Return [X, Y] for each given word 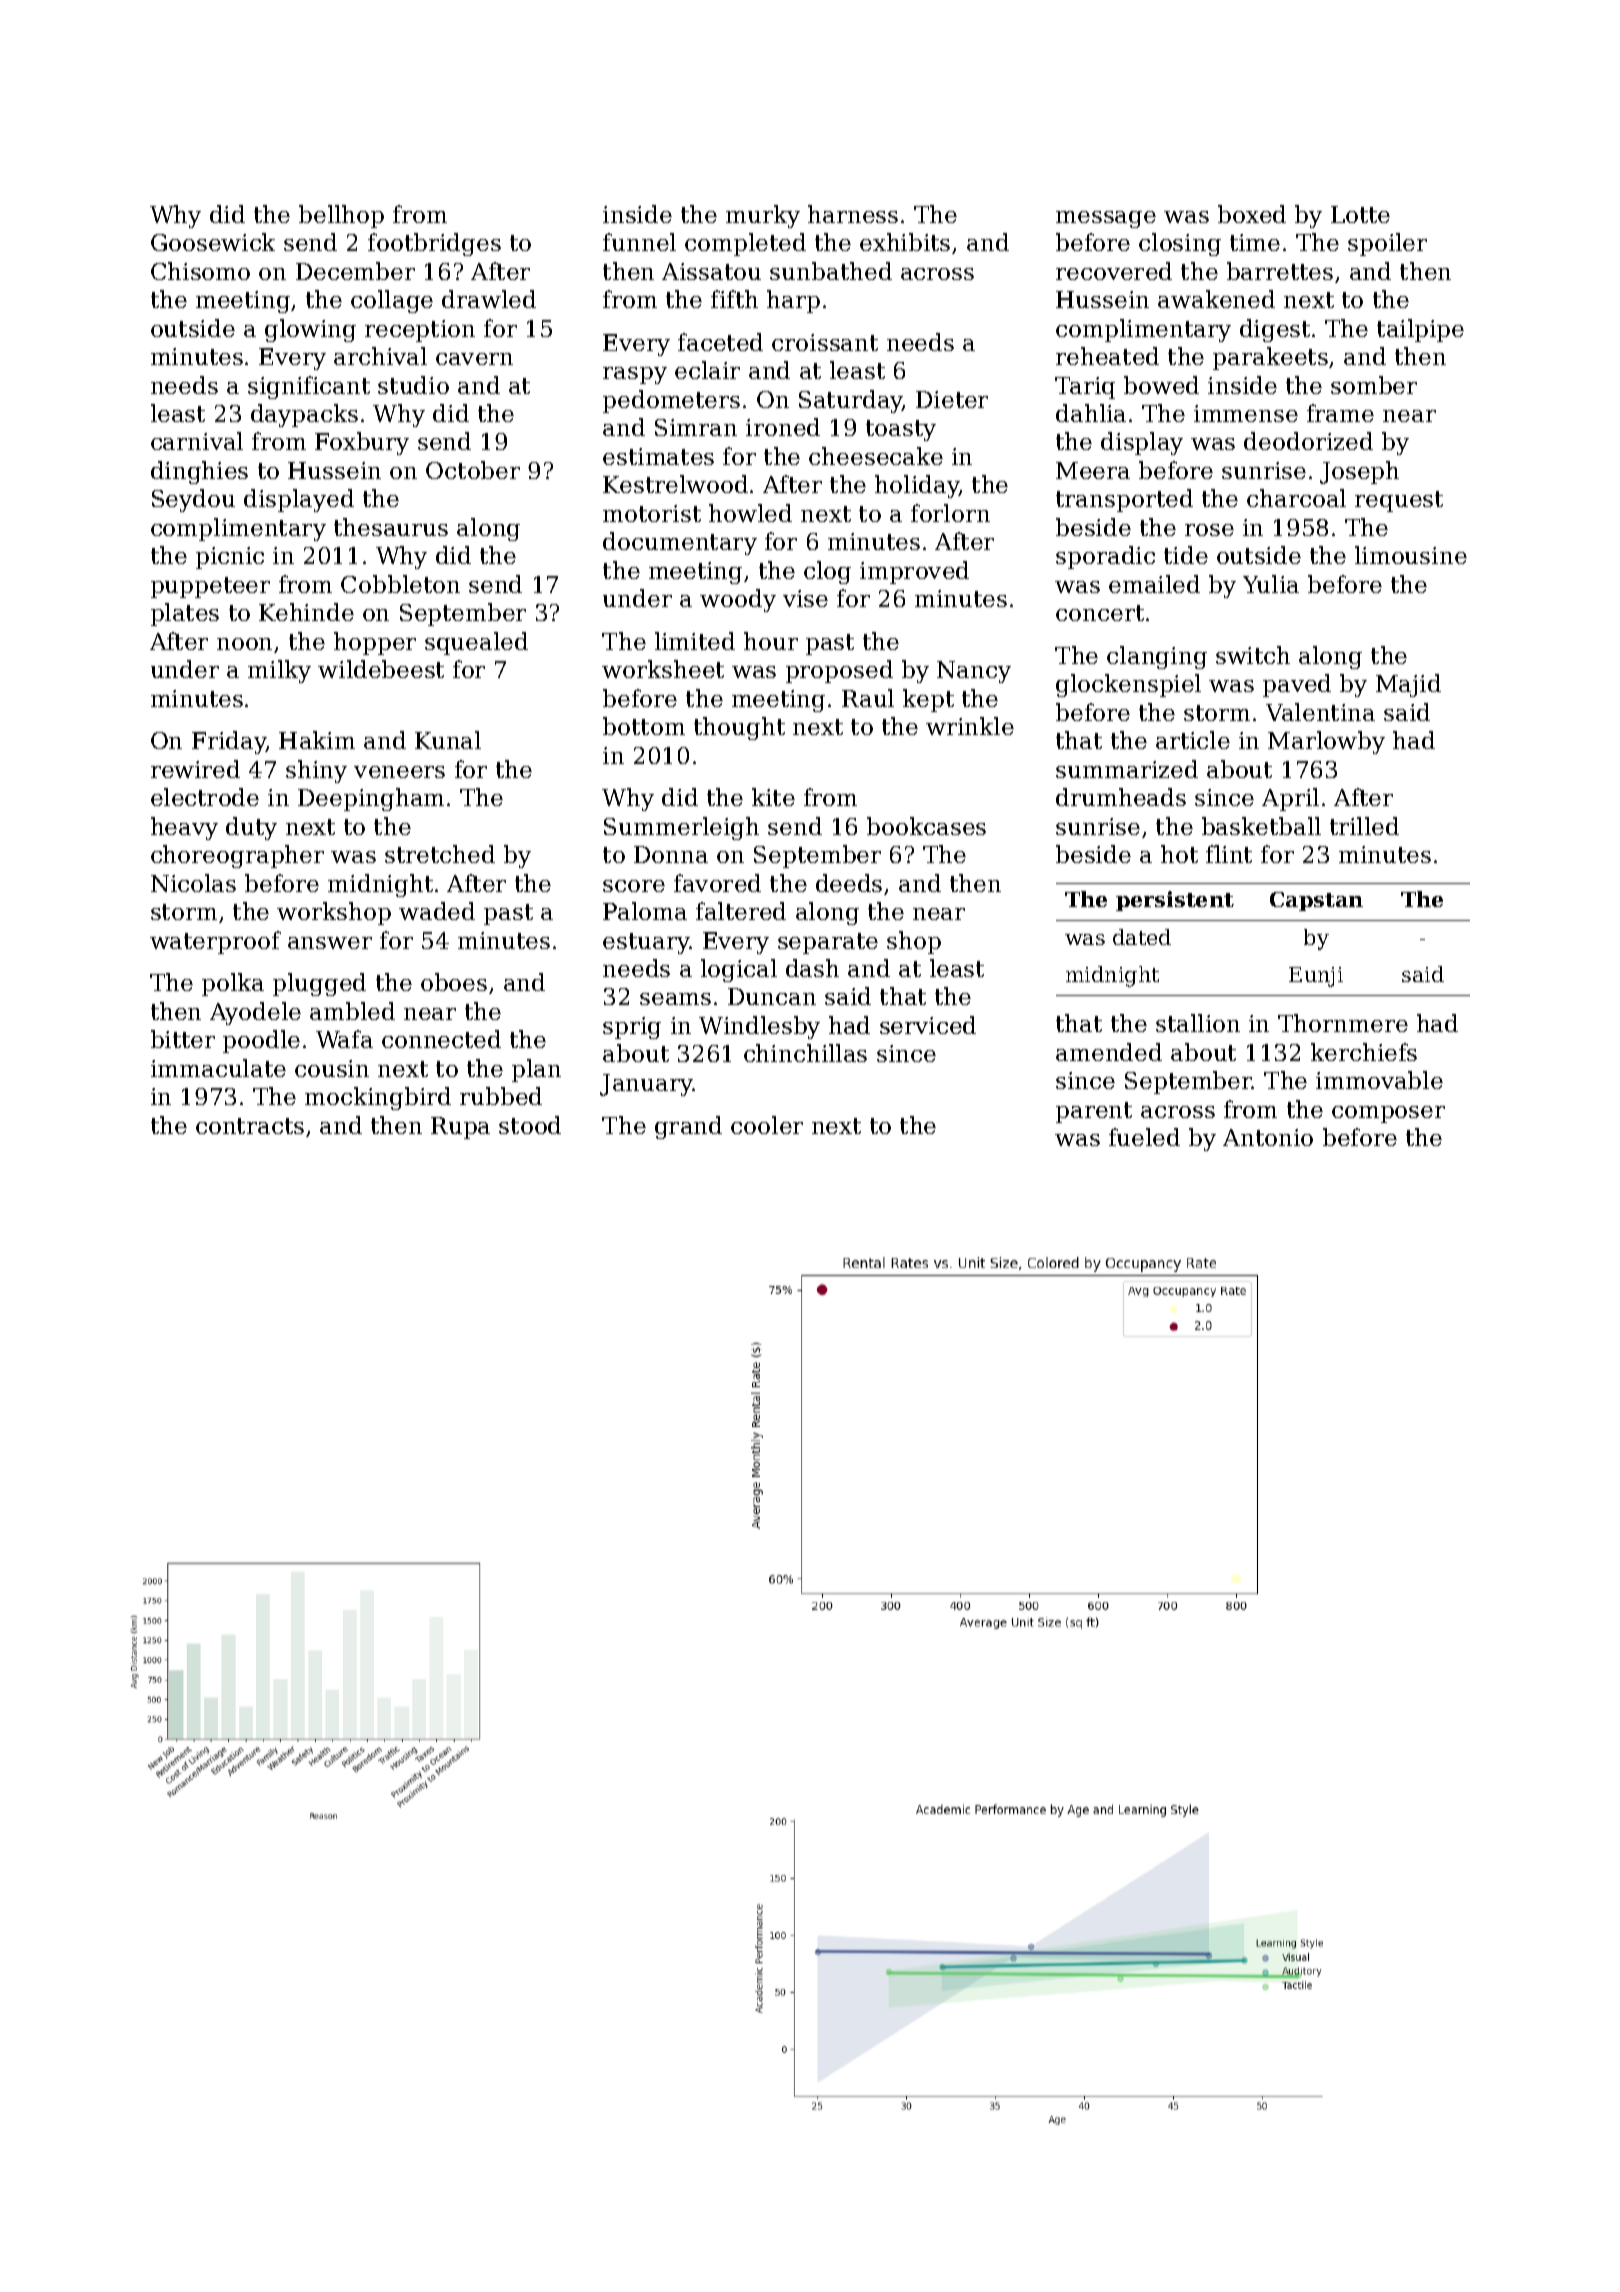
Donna [671, 854]
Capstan [1316, 901]
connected [441, 1039]
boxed [1252, 214]
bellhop [341, 216]
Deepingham [371, 799]
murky [763, 216]
